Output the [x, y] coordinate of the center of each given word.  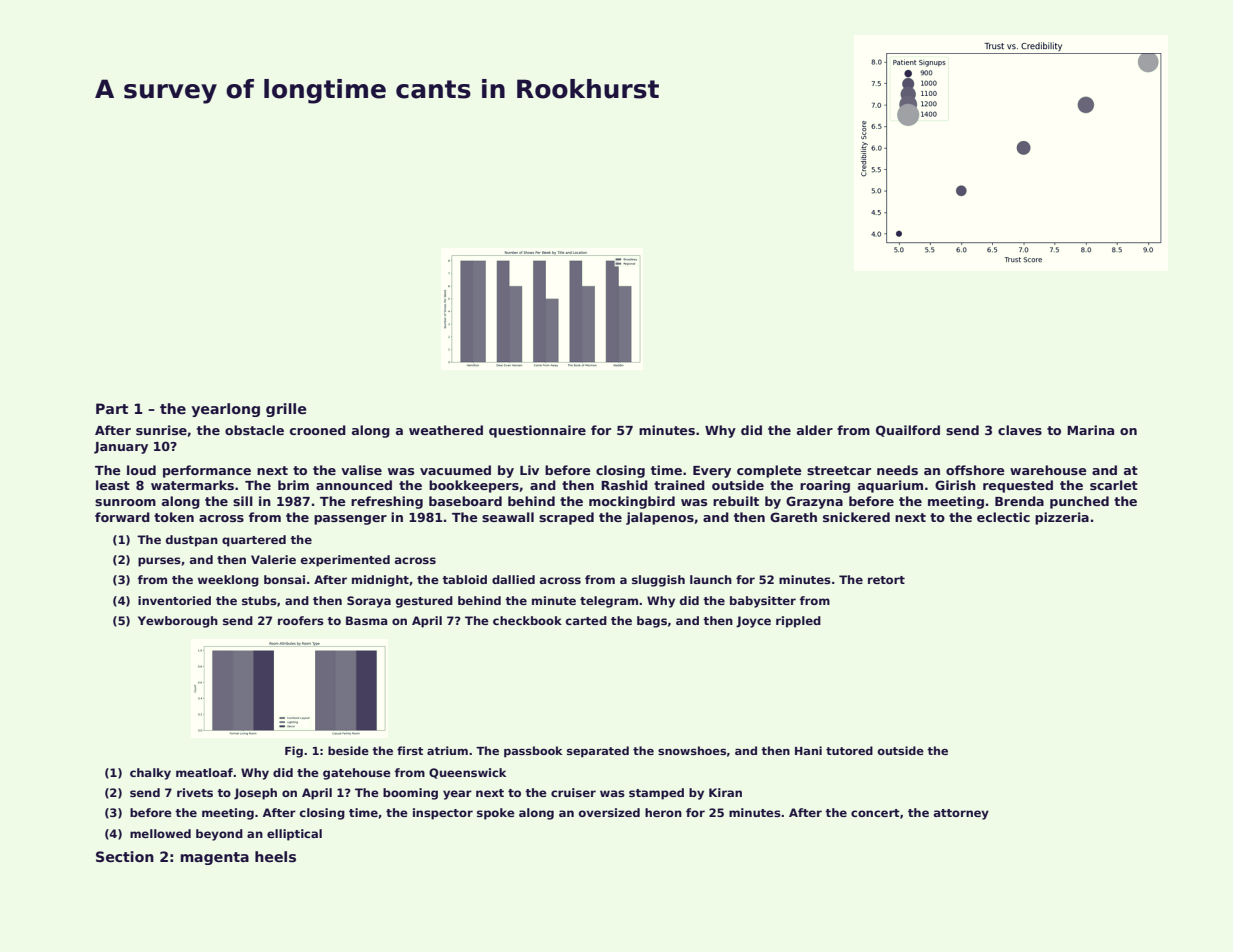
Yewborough [178, 622]
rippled [798, 622]
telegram [609, 602]
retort [886, 580]
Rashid [624, 485]
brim [293, 485]
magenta [214, 858]
